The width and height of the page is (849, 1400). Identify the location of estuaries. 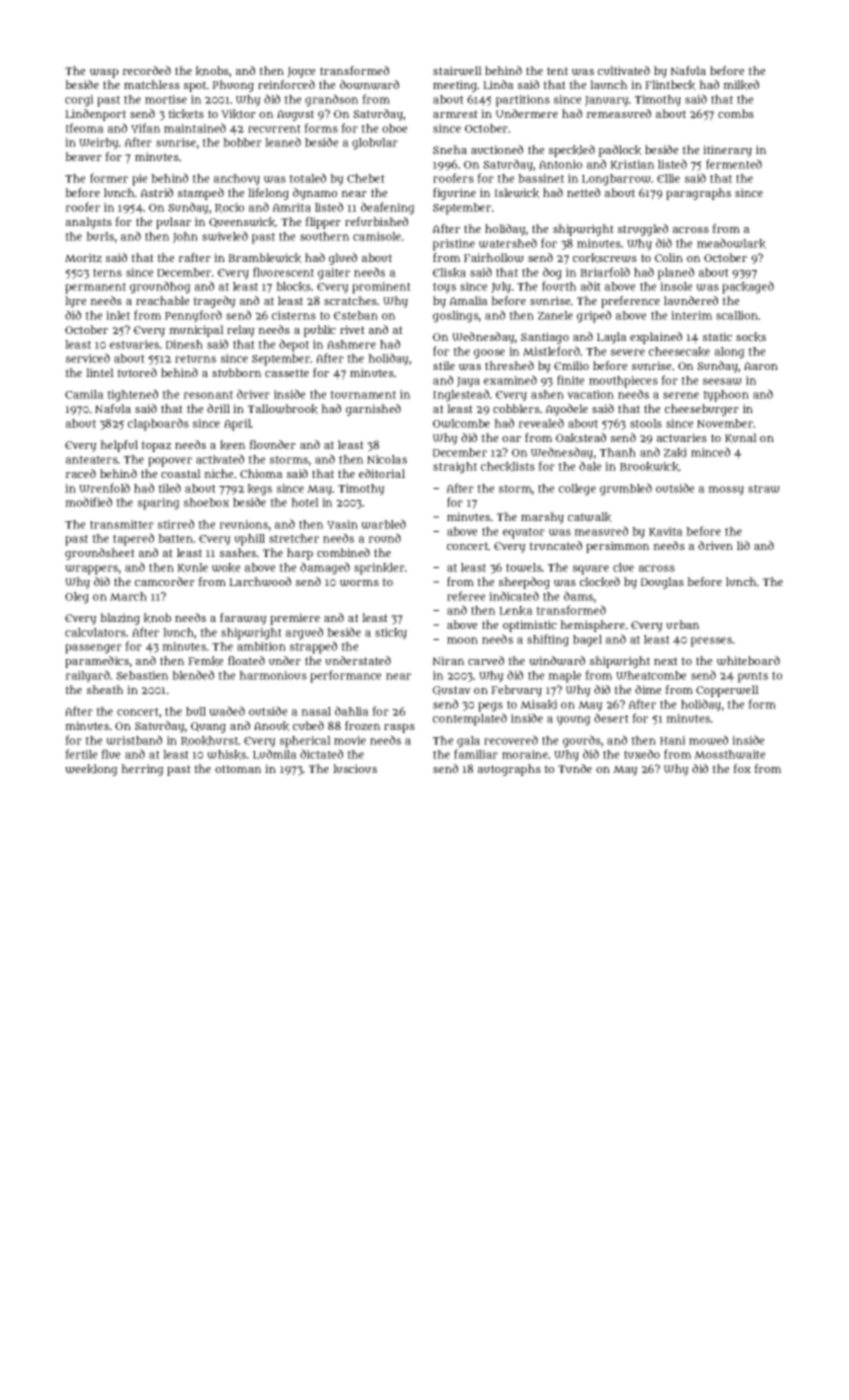
(134, 344).
